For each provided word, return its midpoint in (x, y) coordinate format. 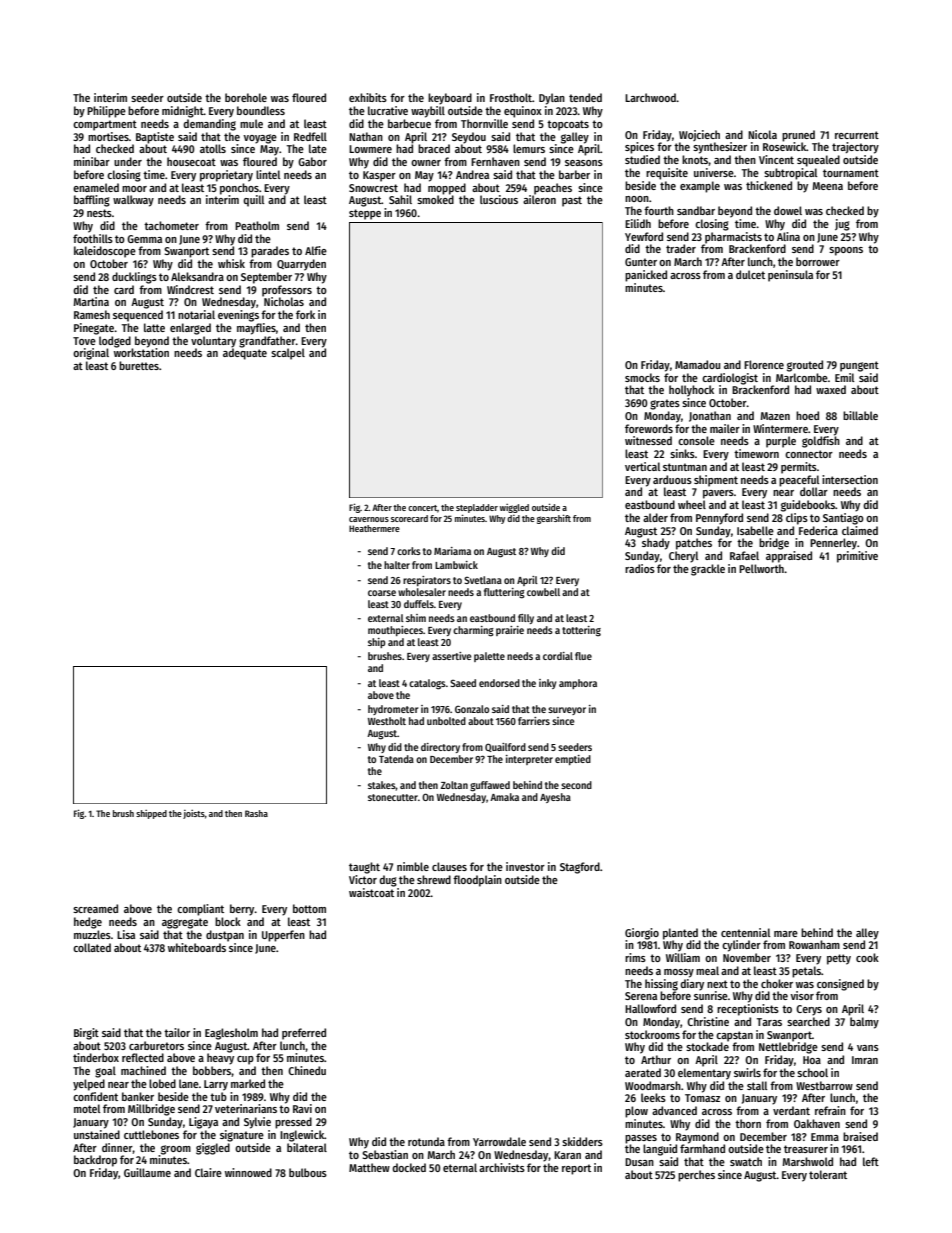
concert (422, 508)
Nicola (762, 134)
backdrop (95, 1161)
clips (797, 519)
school (812, 1072)
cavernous (369, 519)
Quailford (505, 747)
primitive (857, 557)
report (576, 1169)
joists (194, 814)
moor (134, 189)
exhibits (368, 97)
